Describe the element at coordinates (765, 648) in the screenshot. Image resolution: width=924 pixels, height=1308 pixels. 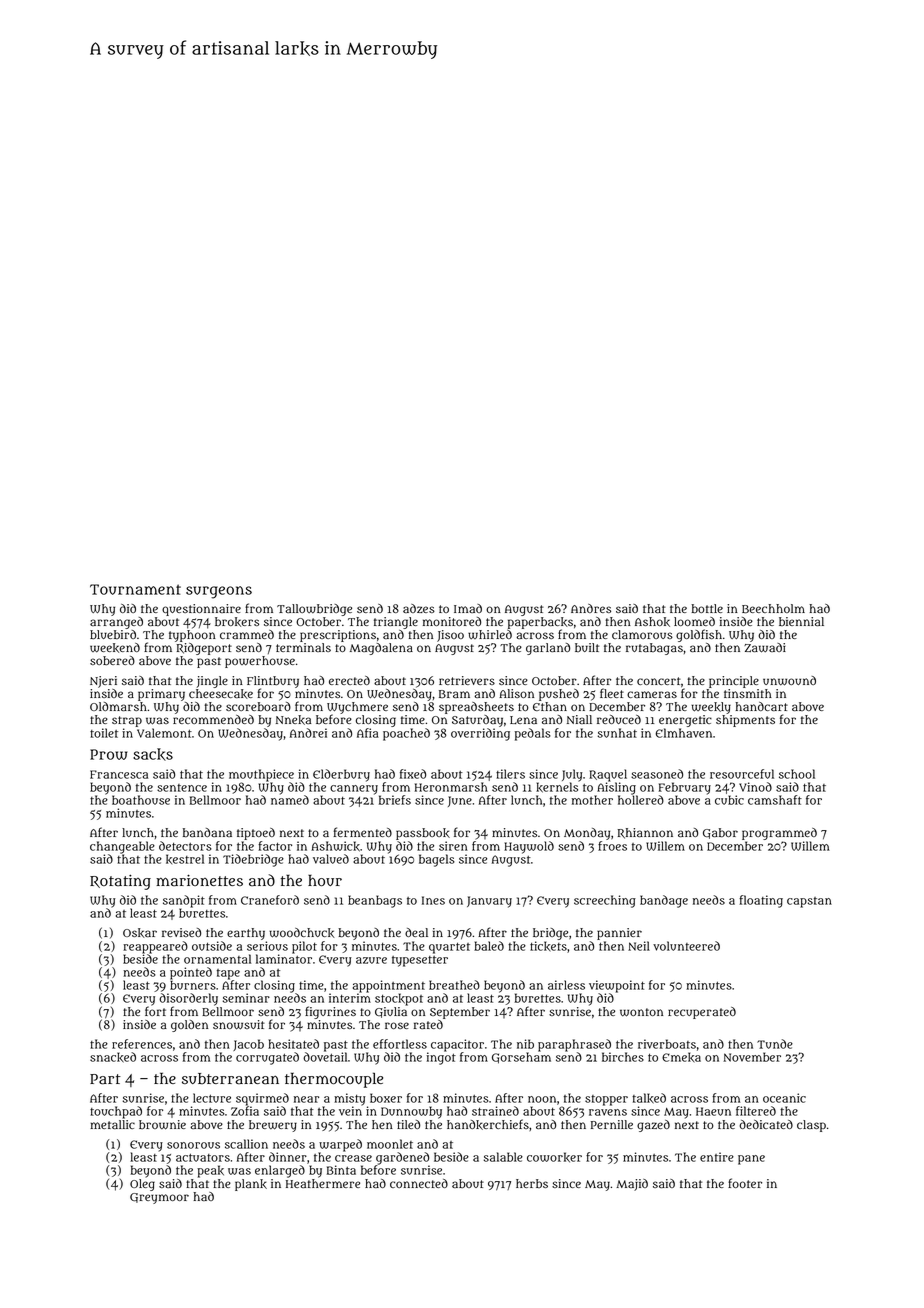
I see `Zawadi` at that location.
